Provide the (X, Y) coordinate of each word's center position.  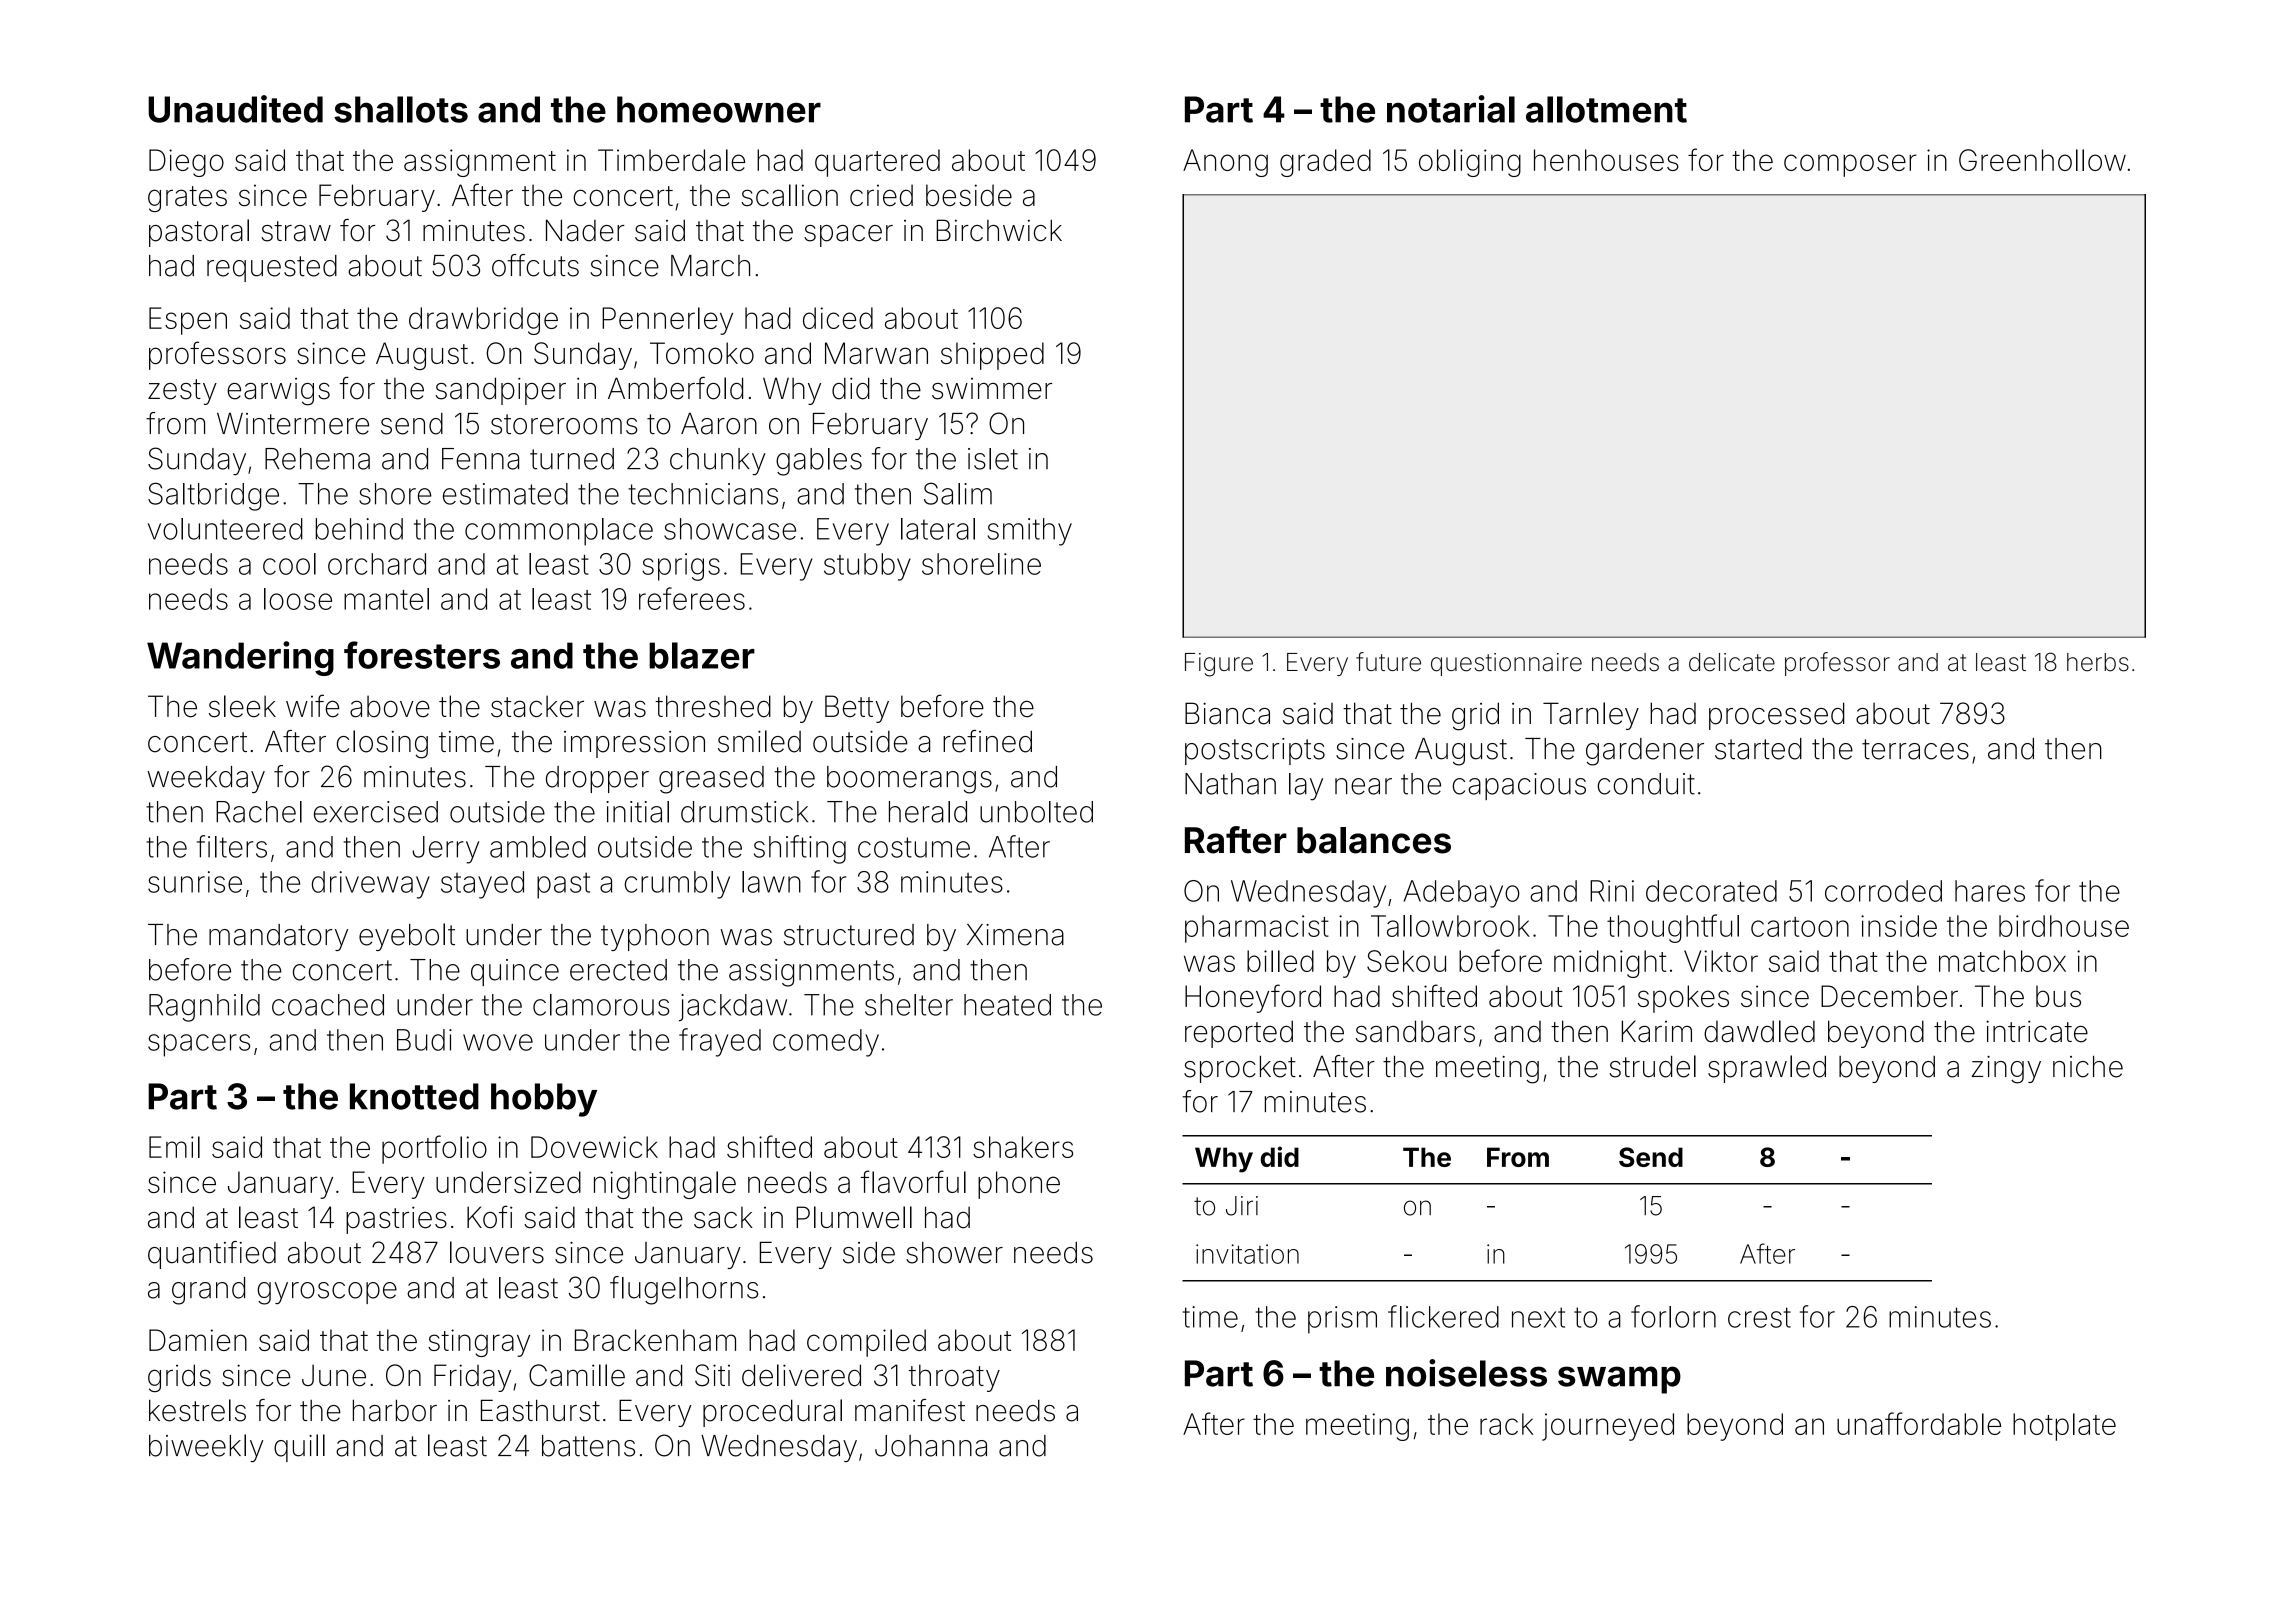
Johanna (931, 1446)
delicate (1732, 662)
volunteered (225, 529)
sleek (242, 706)
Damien (198, 1340)
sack (723, 1218)
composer (1850, 165)
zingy (2006, 1070)
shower (954, 1253)
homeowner (719, 109)
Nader (585, 230)
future (1388, 662)
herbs (2098, 662)
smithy (1030, 532)
